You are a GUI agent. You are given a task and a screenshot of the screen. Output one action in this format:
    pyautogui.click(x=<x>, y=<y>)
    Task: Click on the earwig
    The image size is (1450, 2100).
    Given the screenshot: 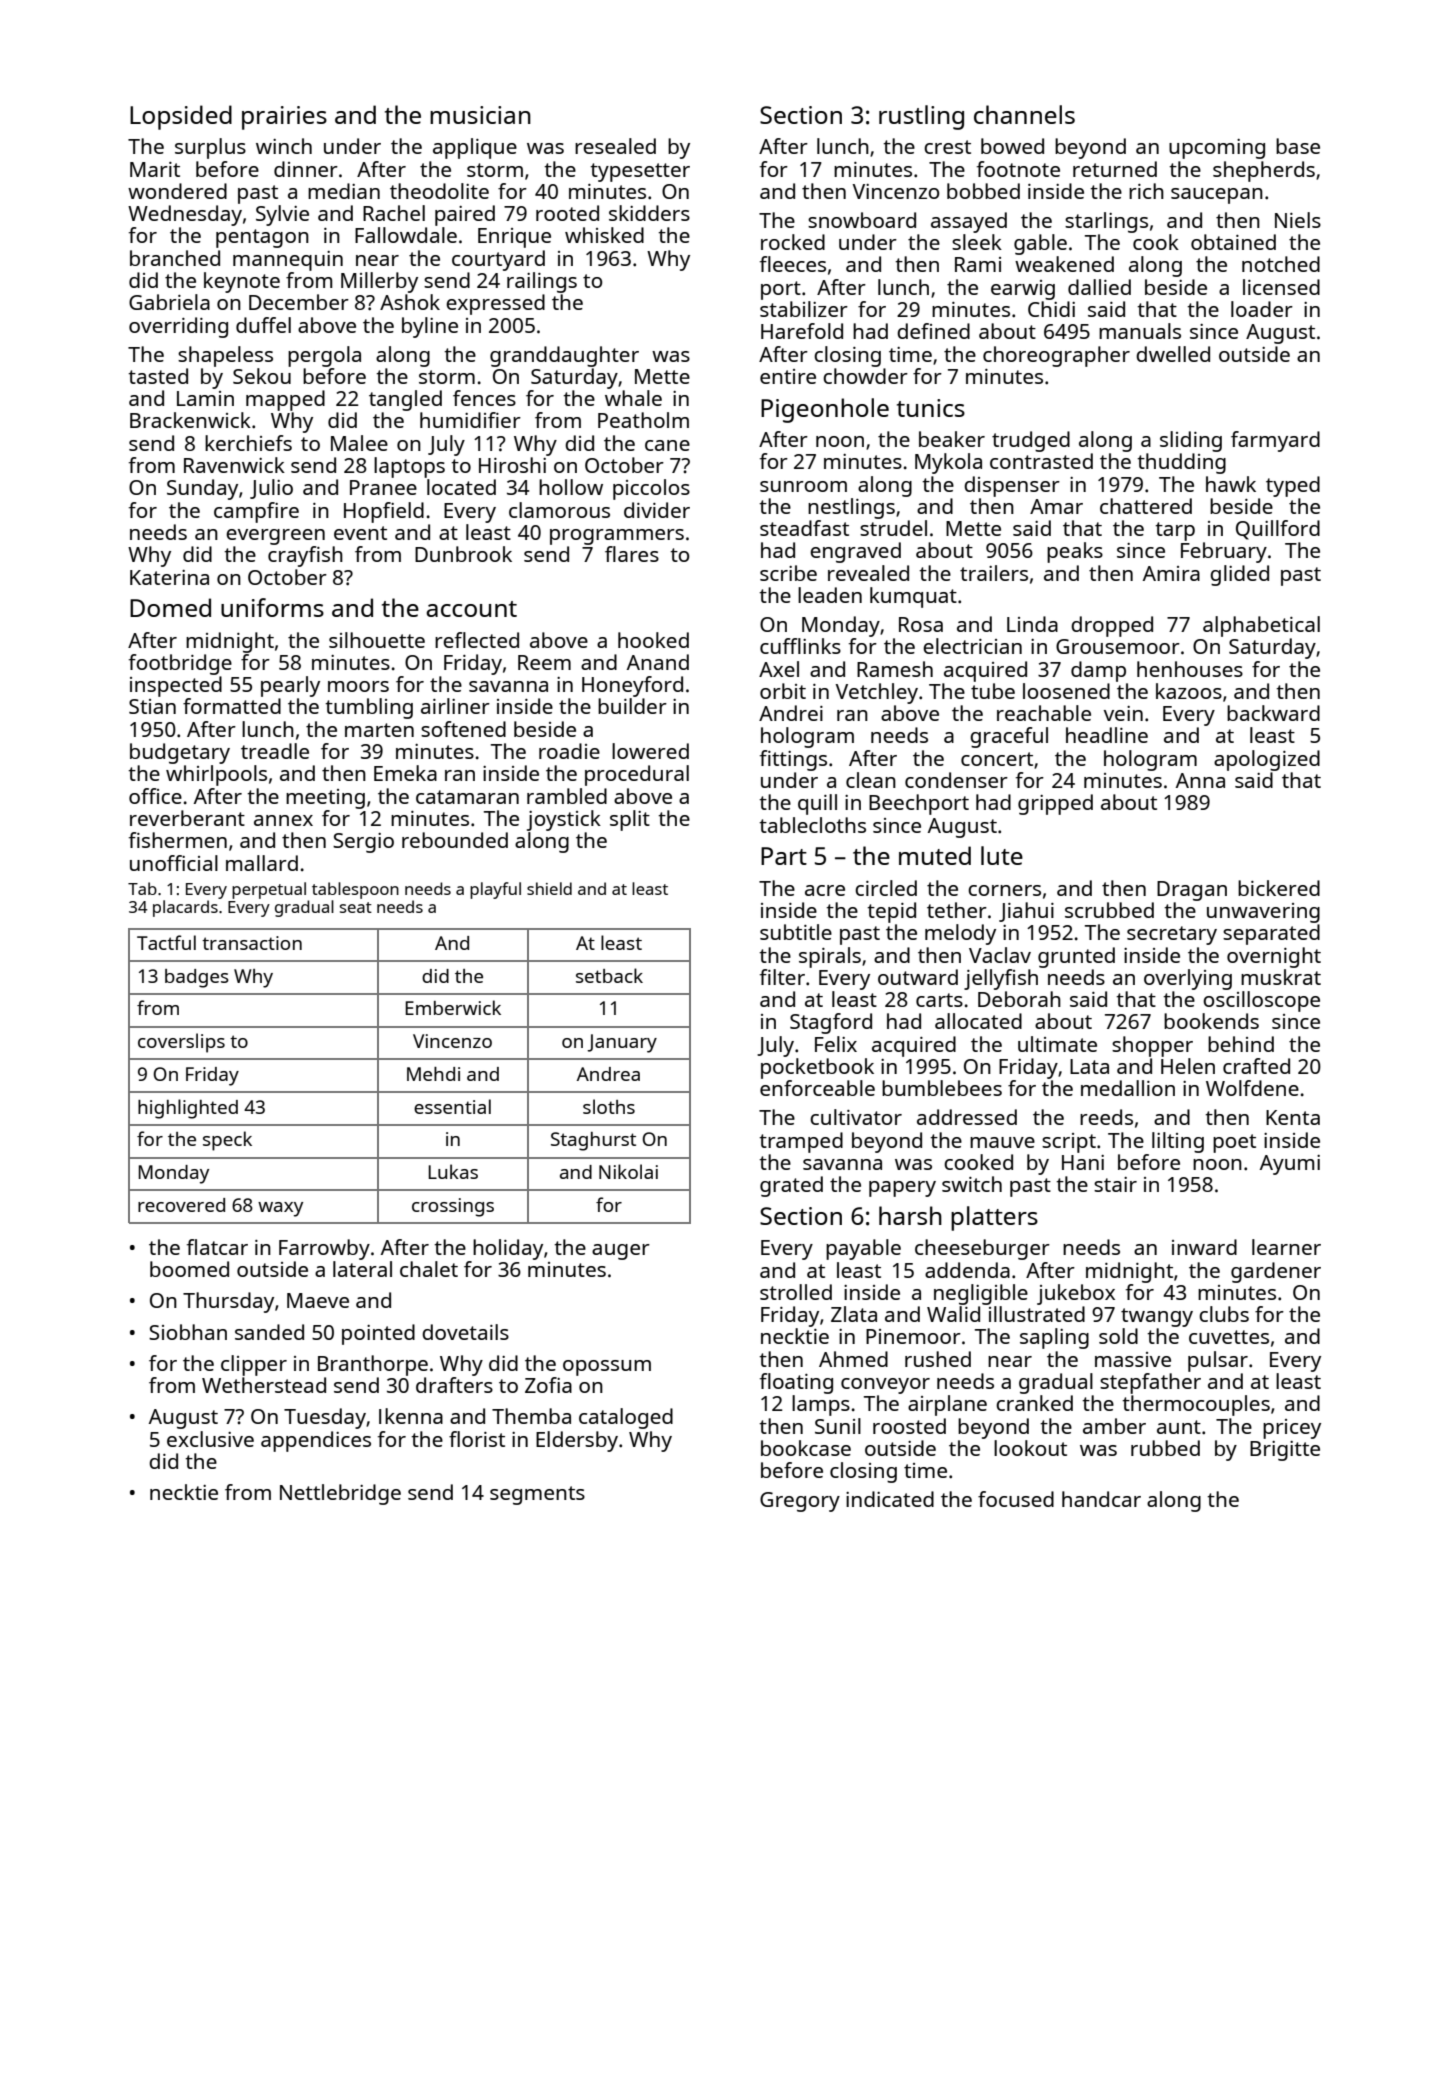 What is the action you would take?
    pyautogui.click(x=1023, y=290)
